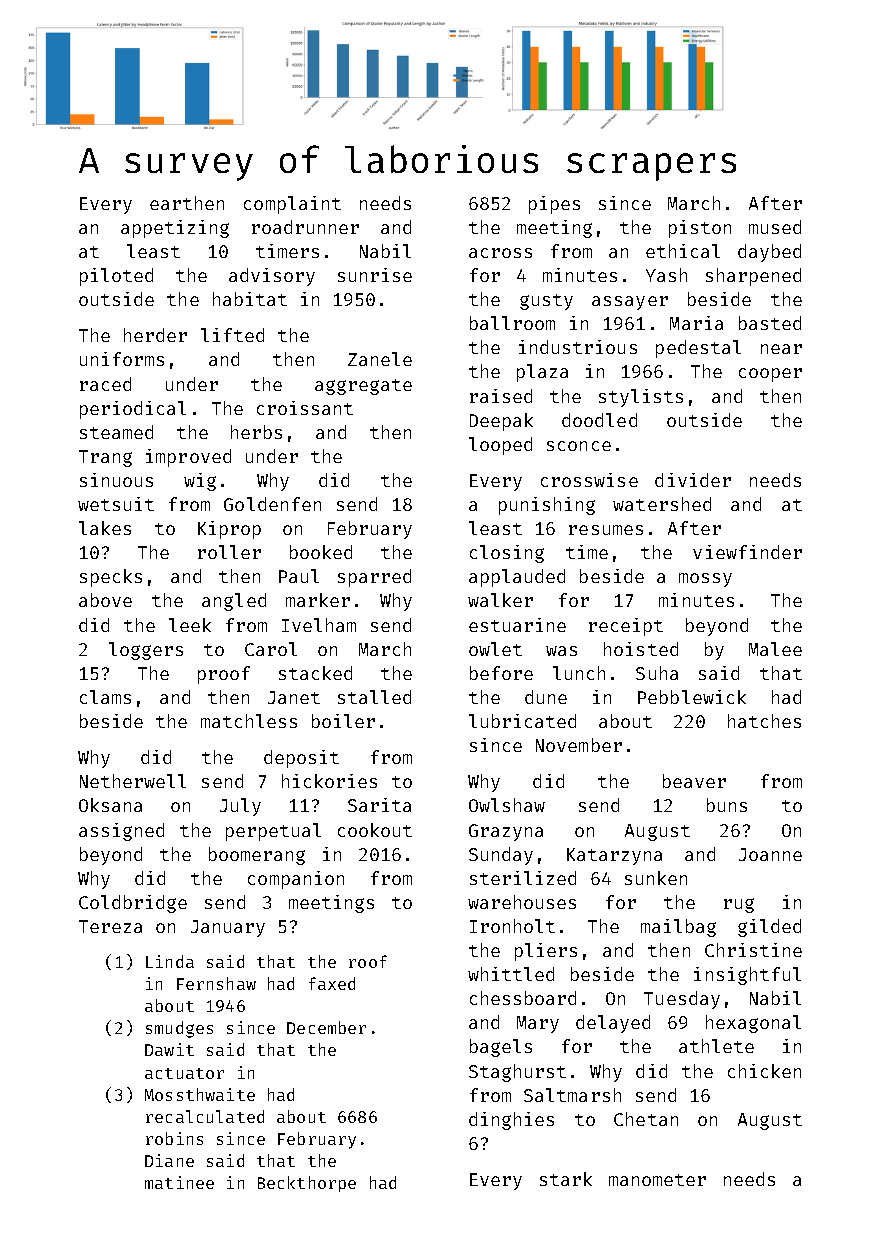 This image has width=882, height=1252. Describe the element at coordinates (500, 446) in the image. I see `looped` at that location.
